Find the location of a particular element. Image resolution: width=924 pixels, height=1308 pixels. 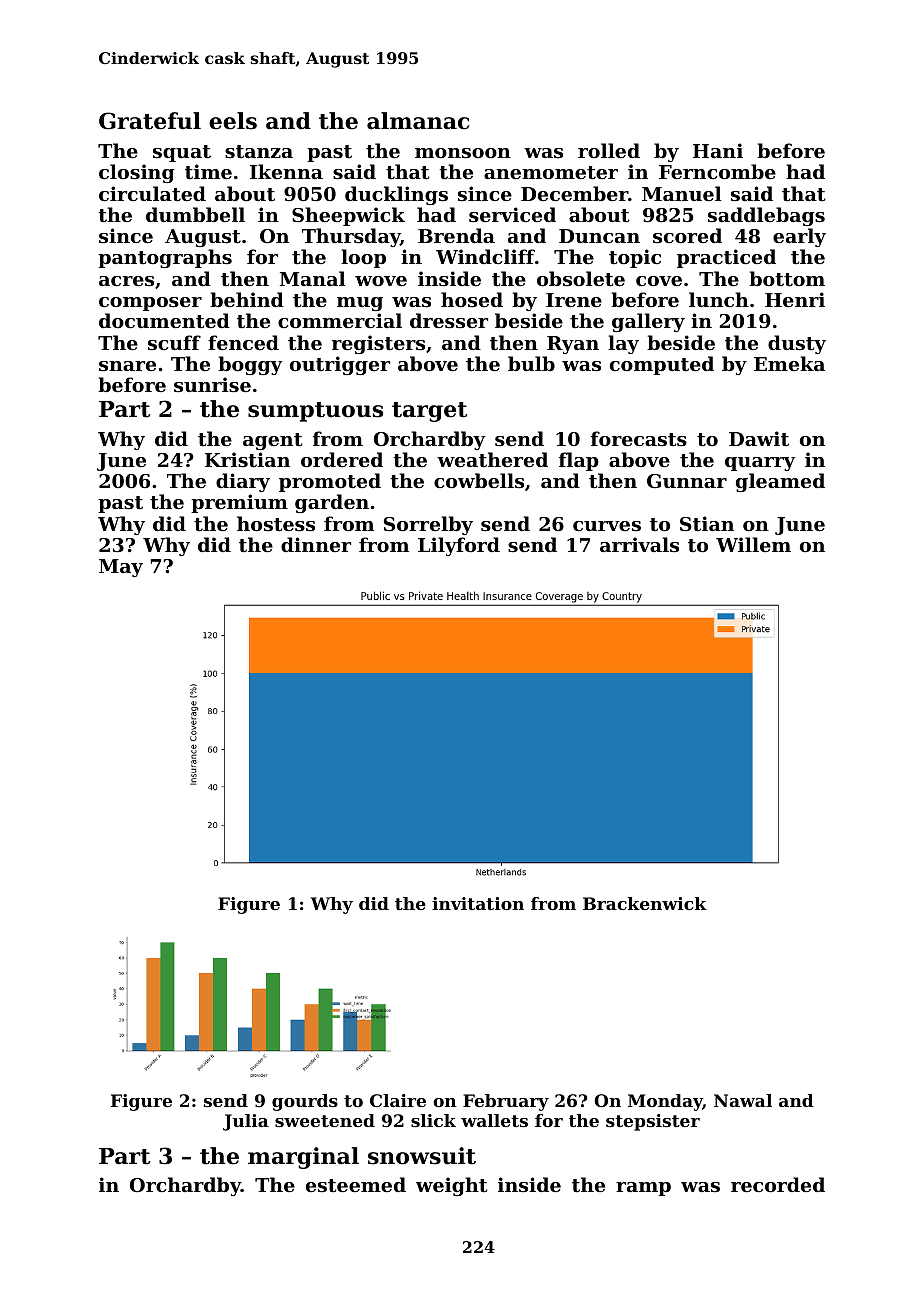

marginal is located at coordinates (303, 1158).
